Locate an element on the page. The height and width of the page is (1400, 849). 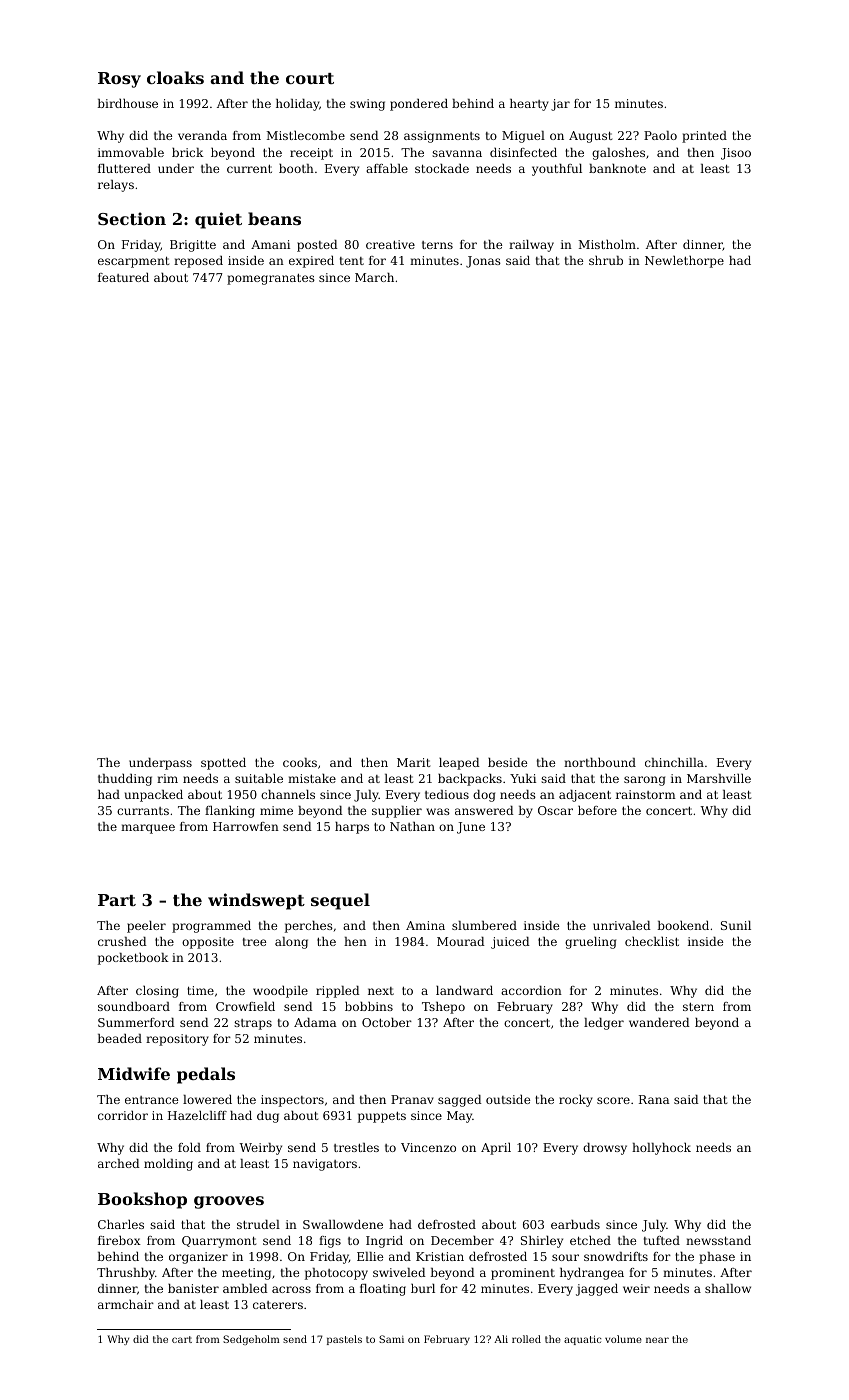
Marit is located at coordinates (413, 762).
